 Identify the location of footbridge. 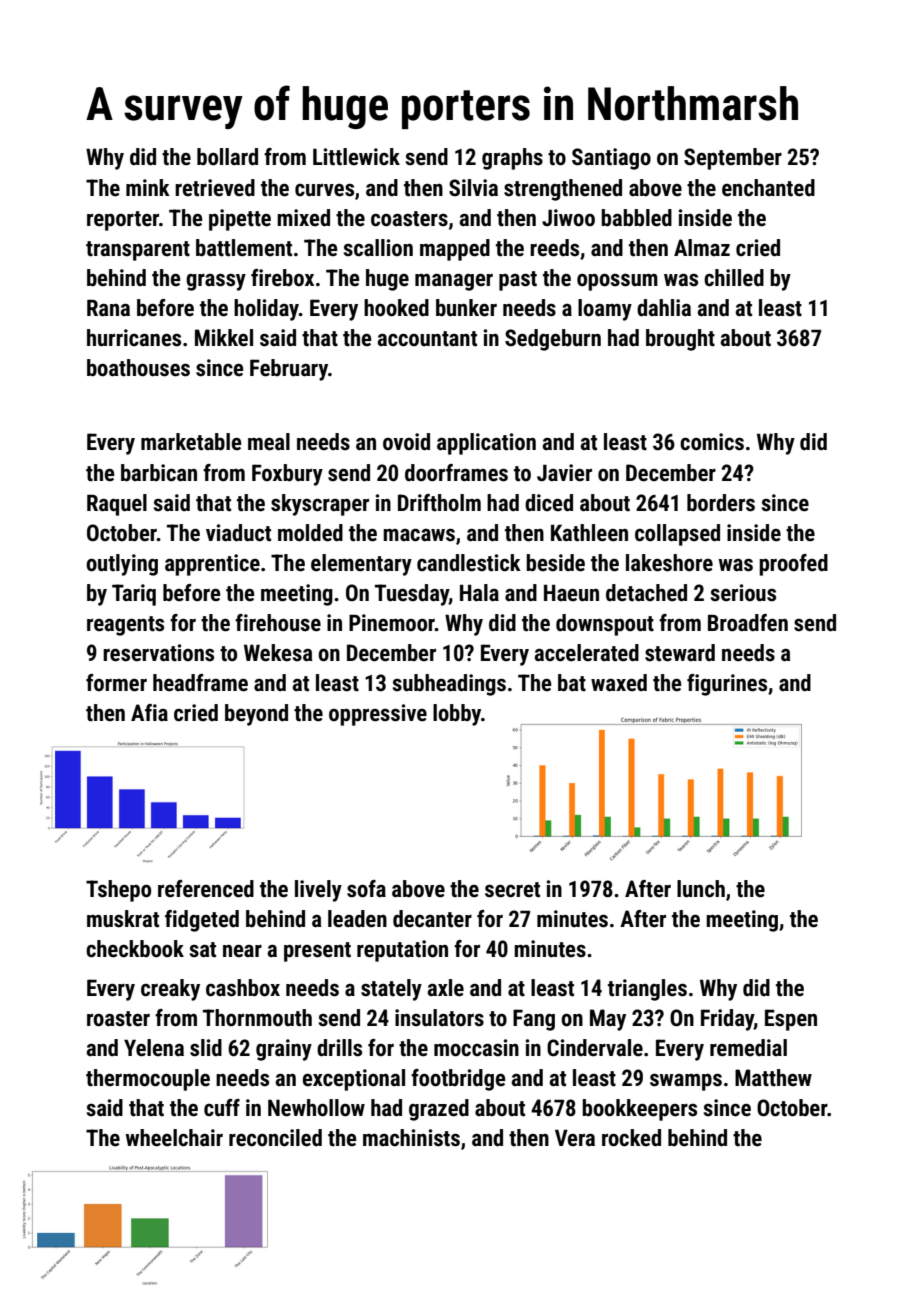
(458, 1080).
